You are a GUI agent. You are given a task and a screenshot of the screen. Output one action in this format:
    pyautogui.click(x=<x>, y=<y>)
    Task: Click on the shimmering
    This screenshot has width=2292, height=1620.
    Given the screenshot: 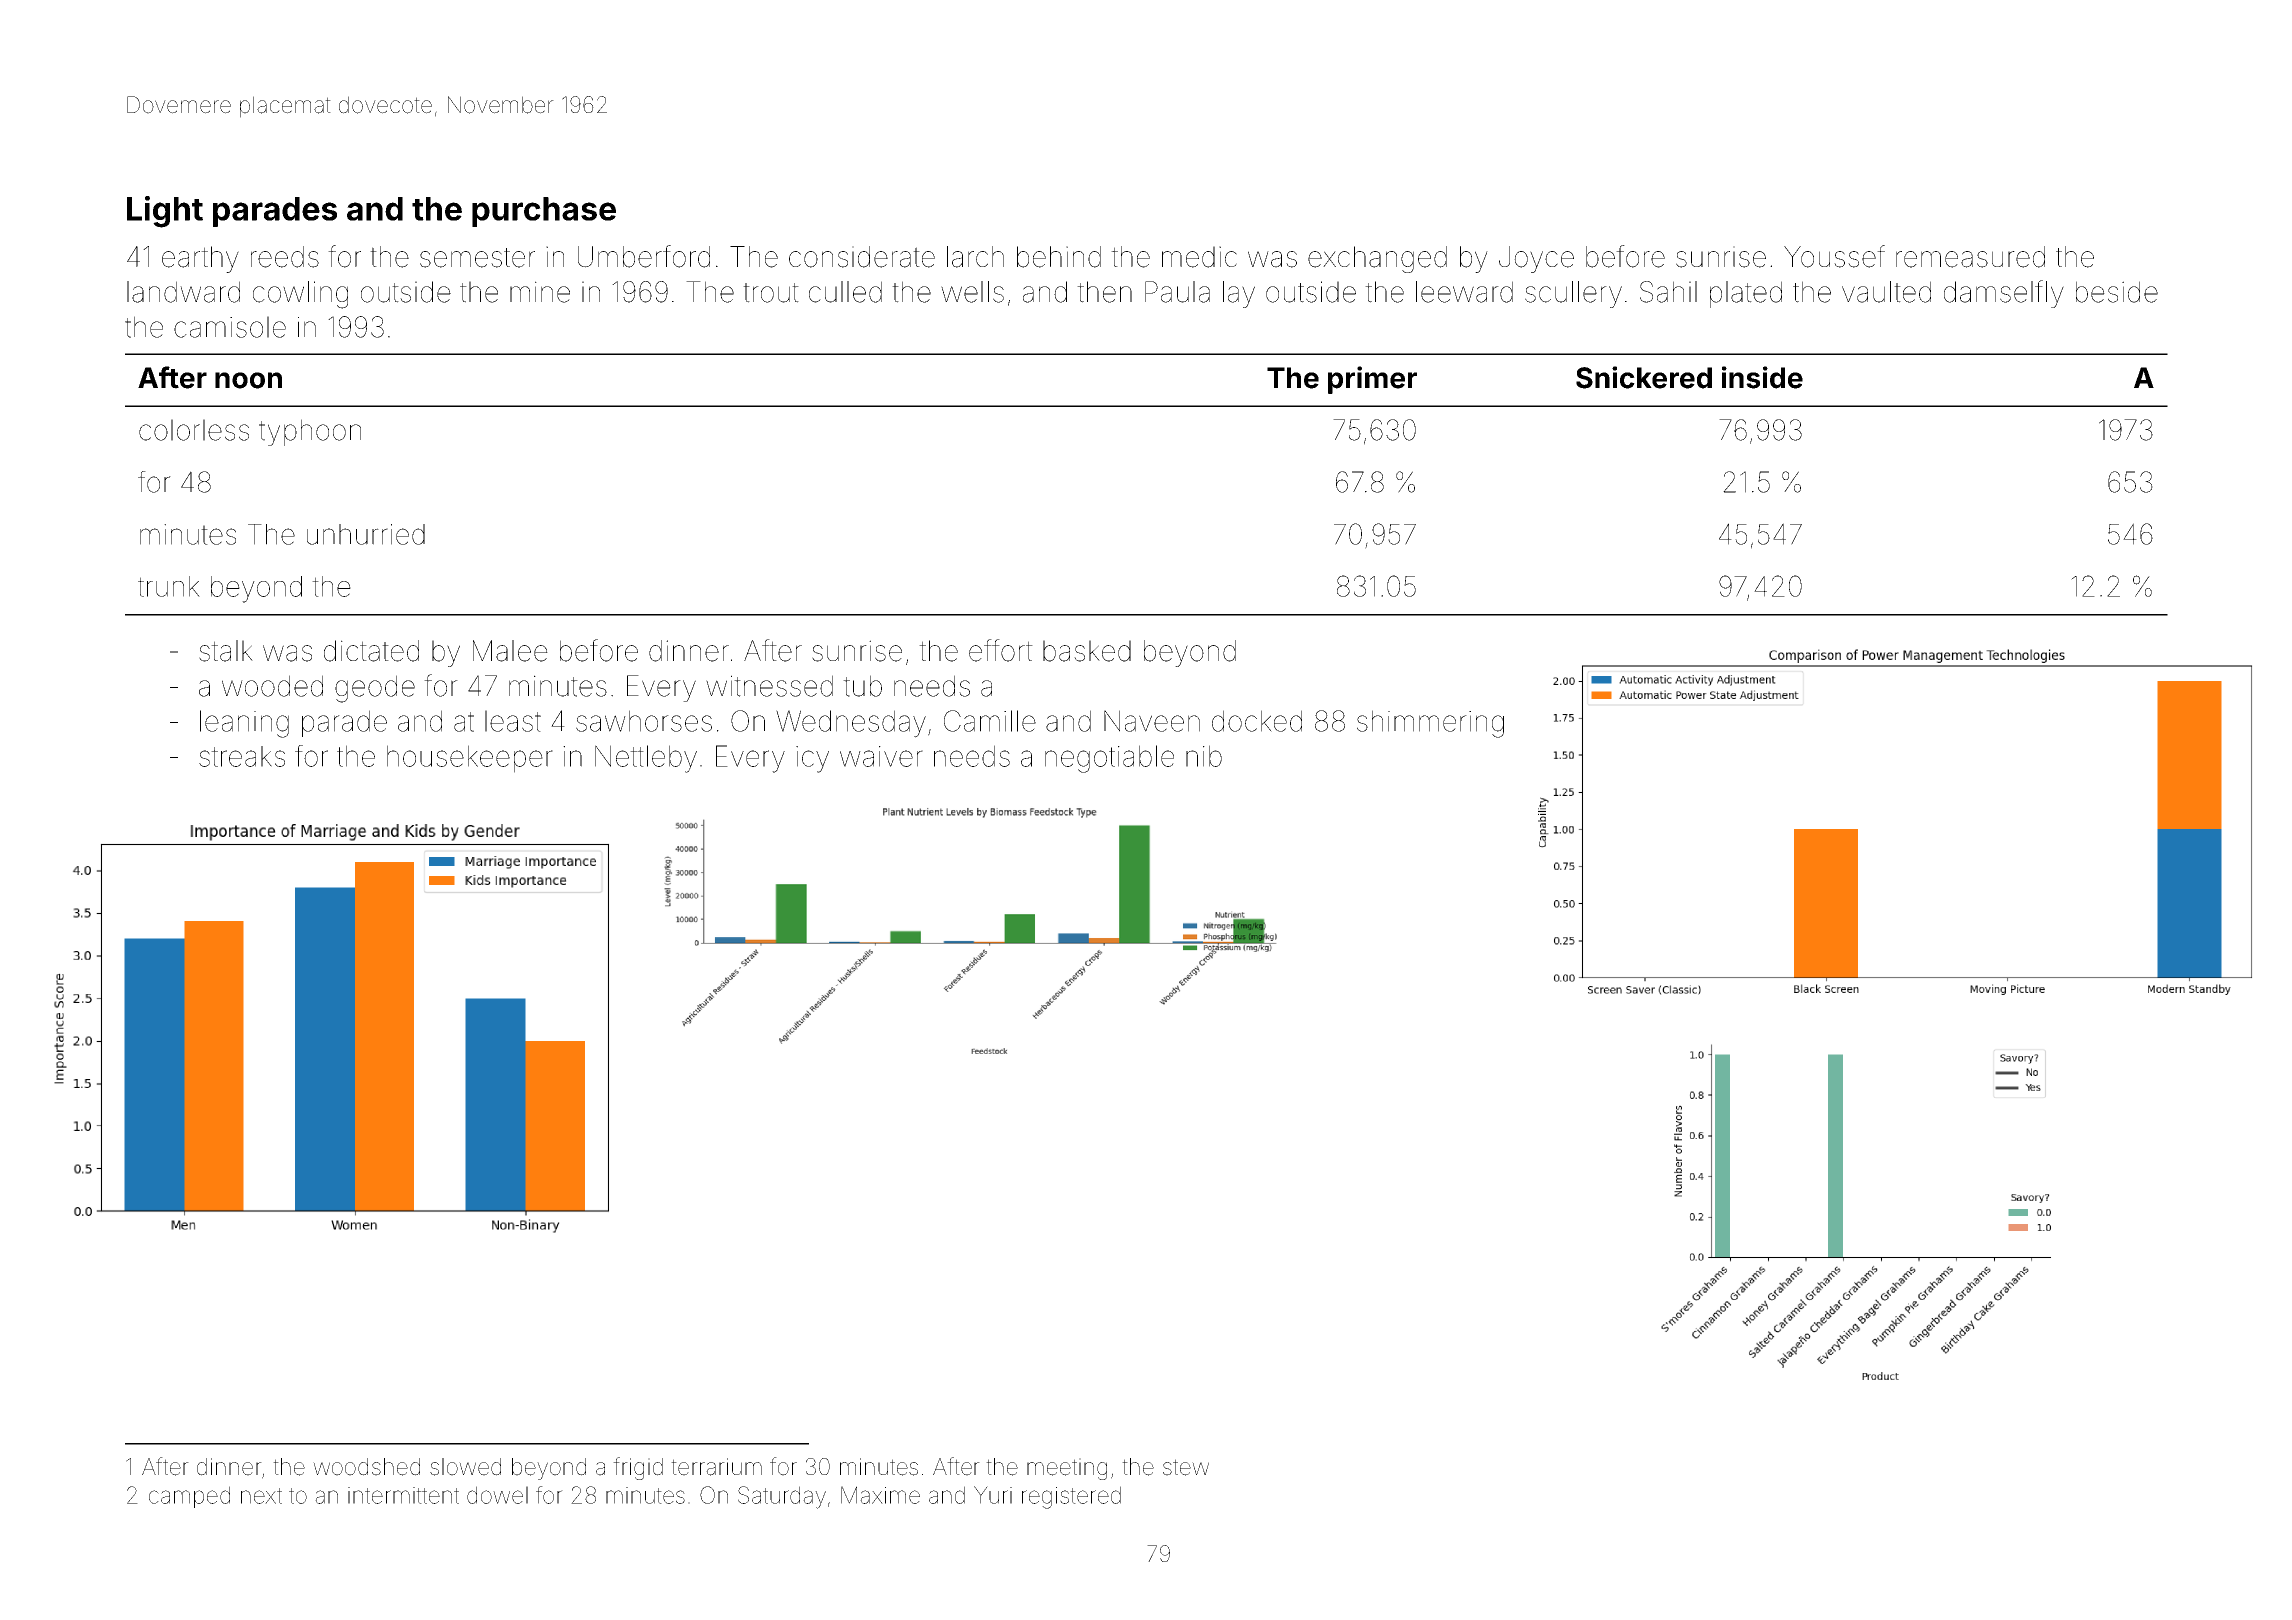 What is the action you would take?
    pyautogui.click(x=1430, y=724)
